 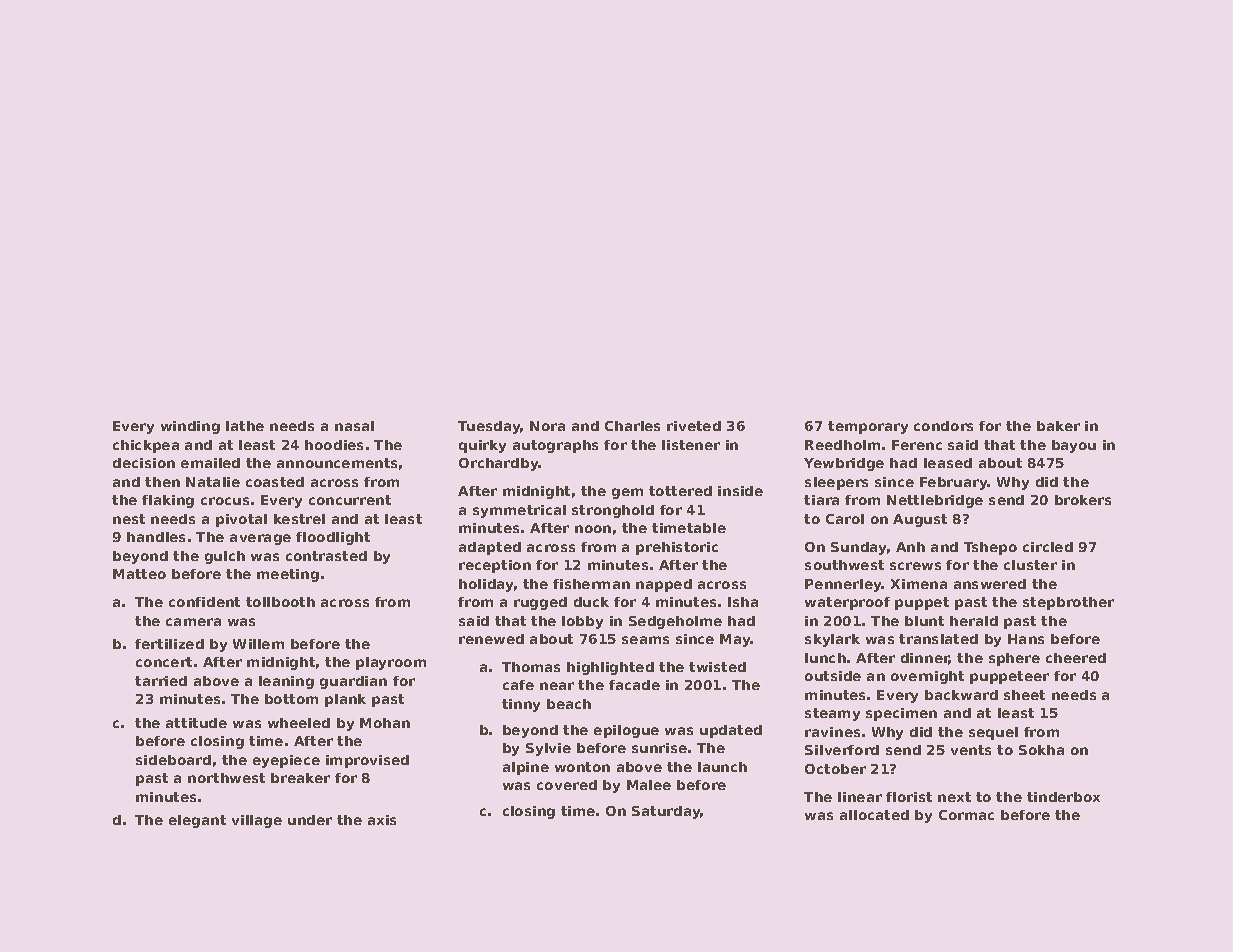 What do you see at coordinates (961, 695) in the document?
I see `backward` at bounding box center [961, 695].
